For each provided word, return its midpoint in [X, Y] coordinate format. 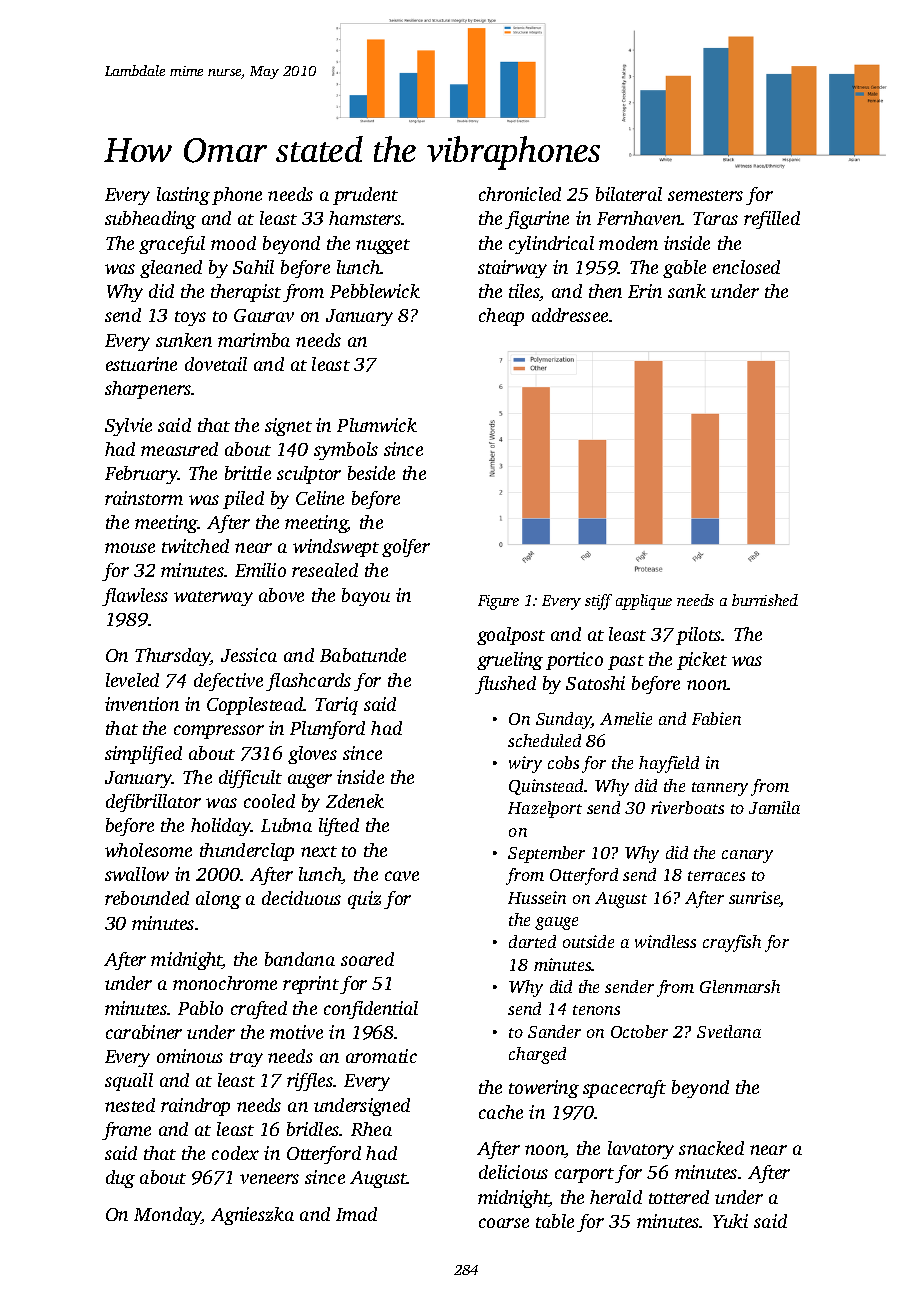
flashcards [308, 682]
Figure [498, 602]
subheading [150, 220]
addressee [570, 315]
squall [129, 1082]
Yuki [730, 1221]
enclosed [746, 267]
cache [501, 1112]
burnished [765, 600]
